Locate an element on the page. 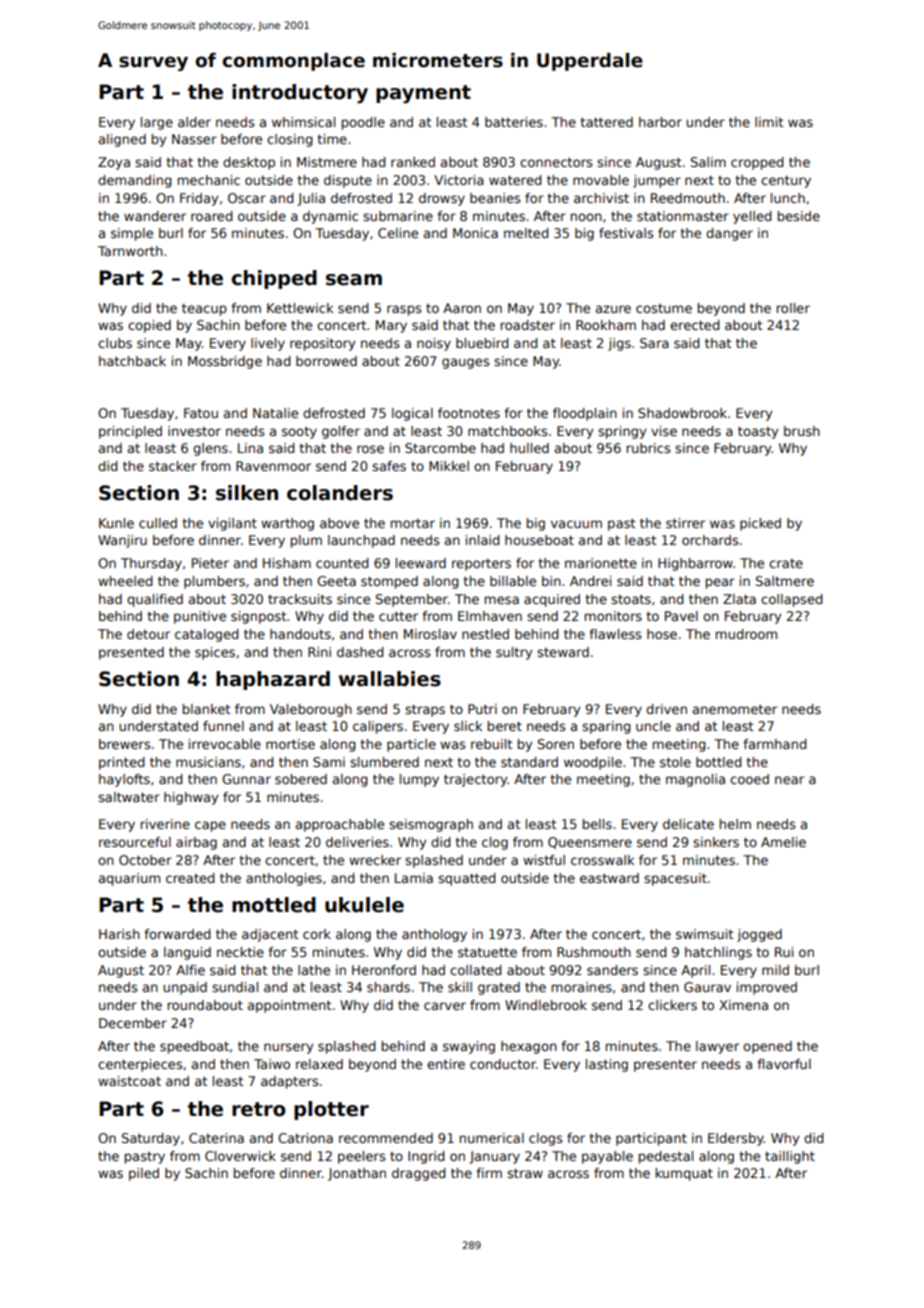 The height and width of the page is (1308, 924). poodle is located at coordinates (363, 123).
